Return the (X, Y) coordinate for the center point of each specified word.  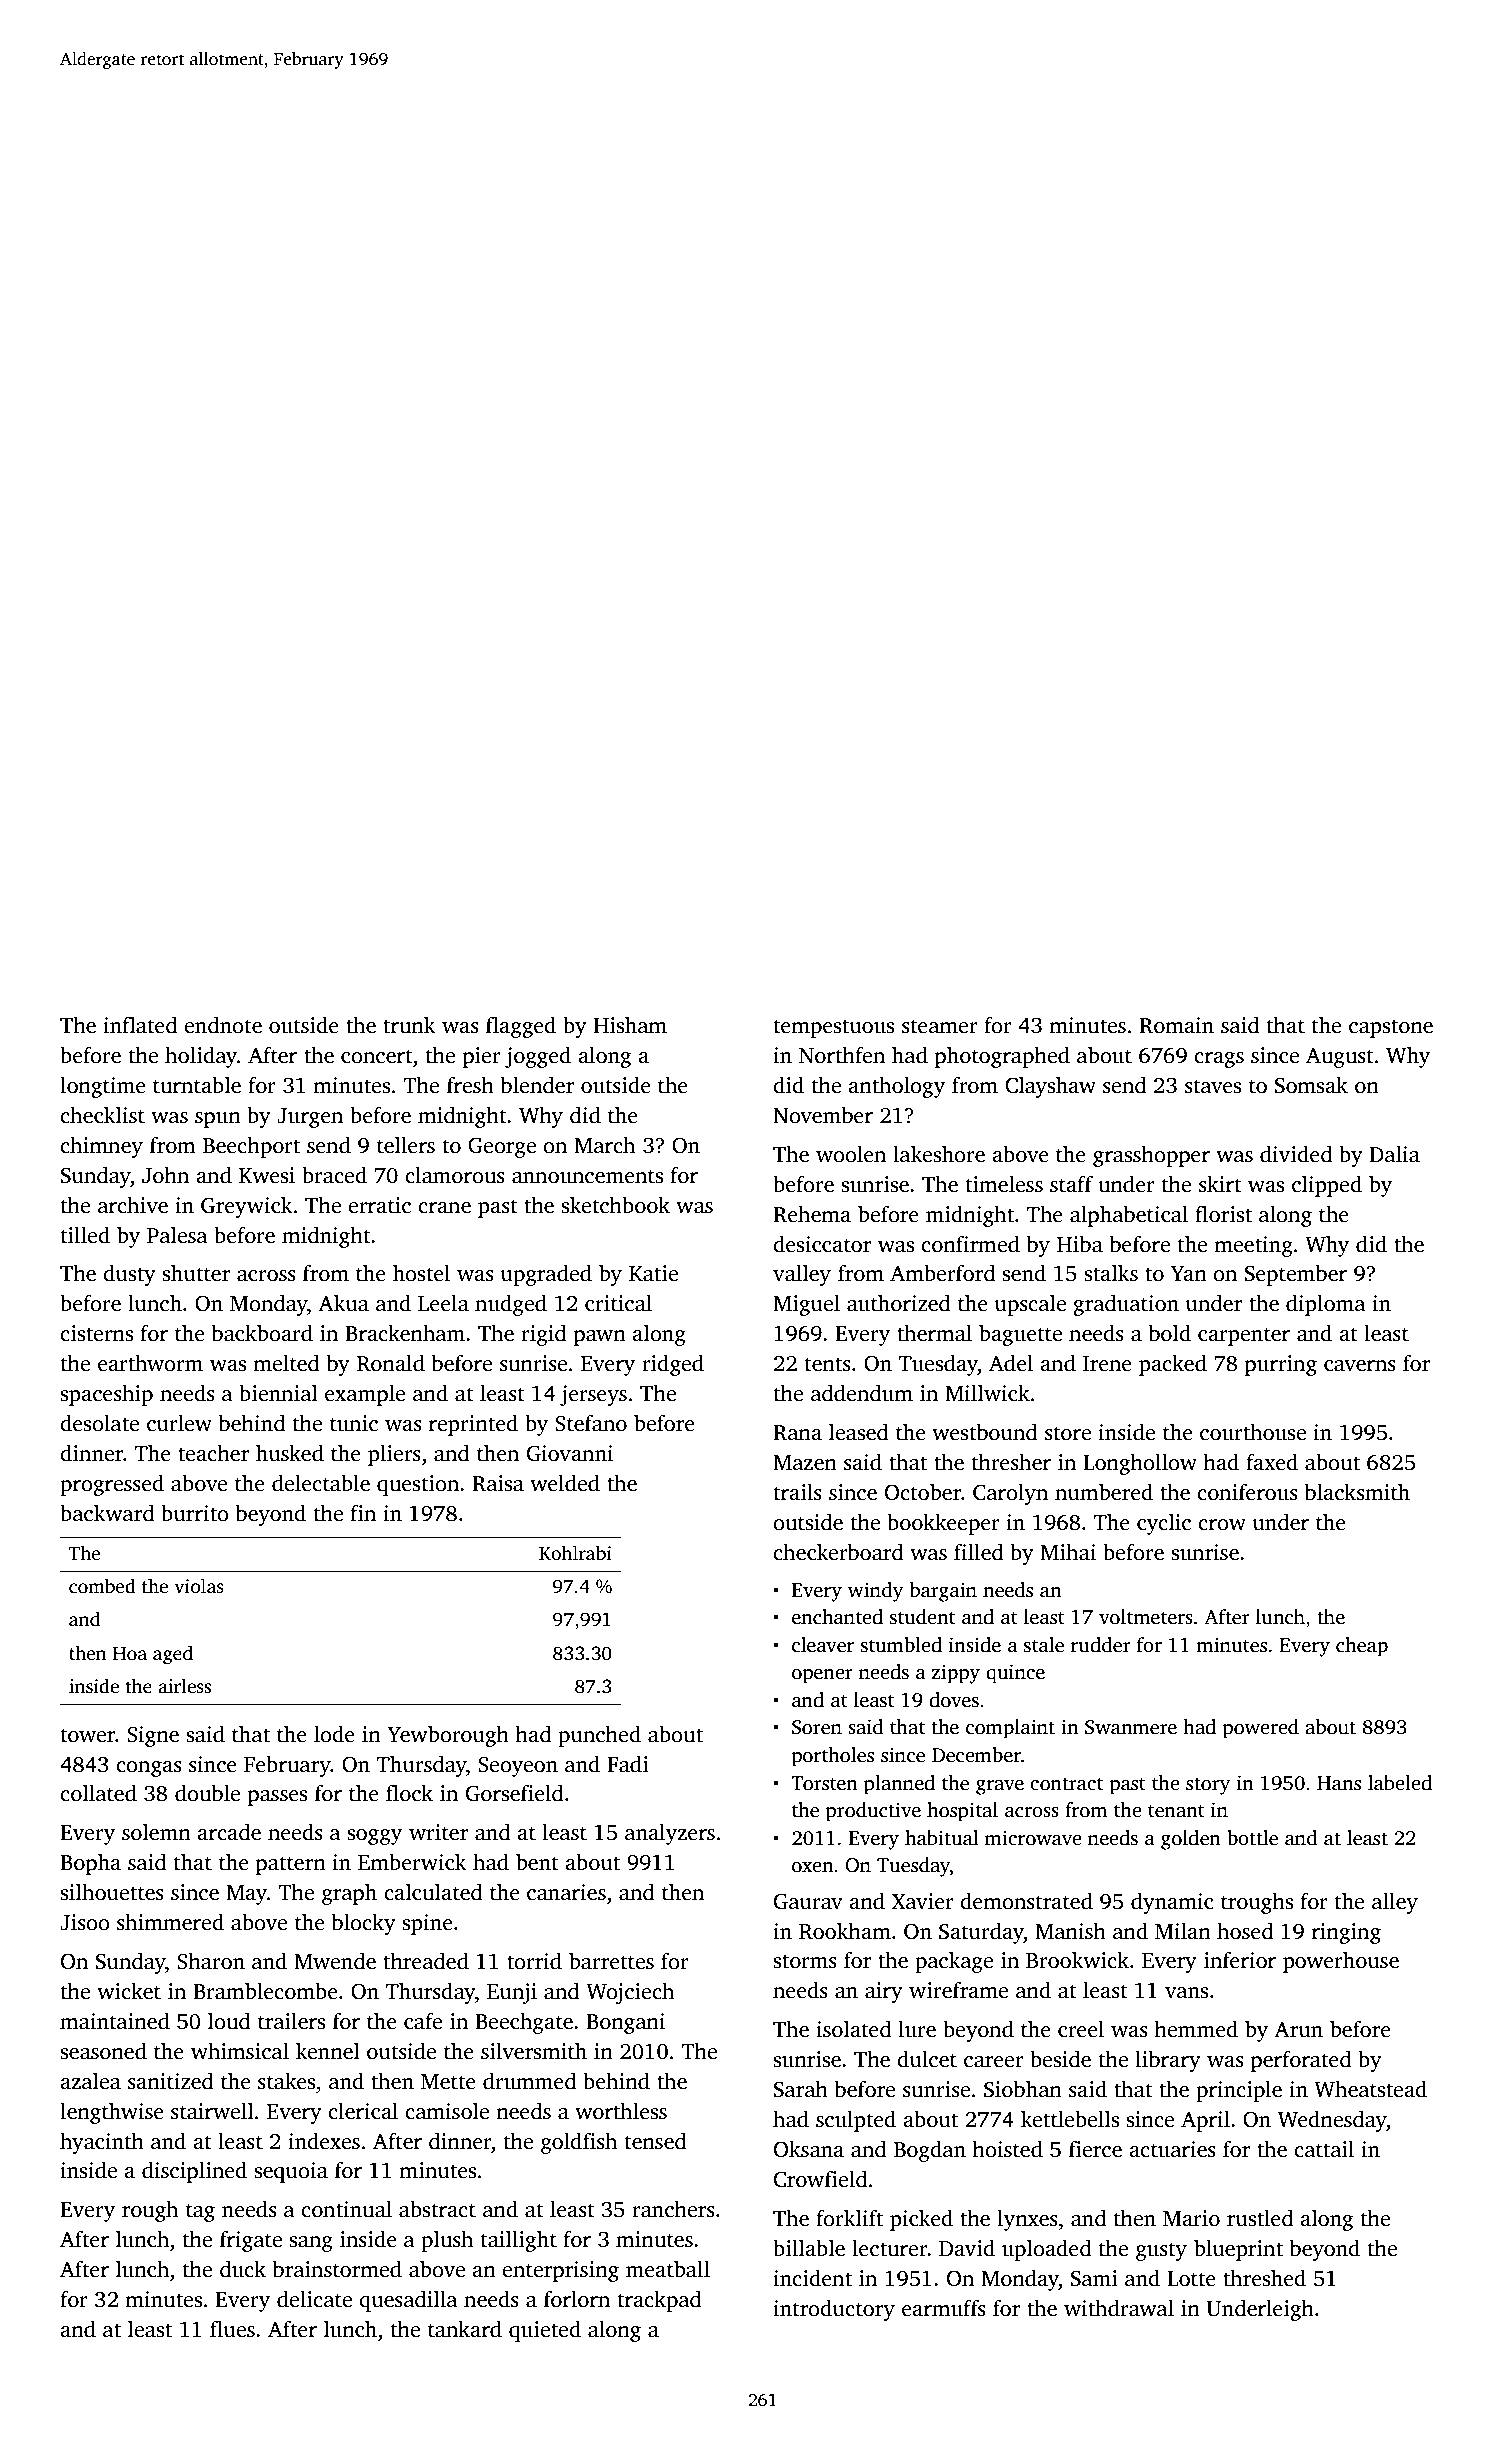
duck (243, 2269)
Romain (1176, 1025)
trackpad (660, 2301)
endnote (223, 1025)
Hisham (630, 1025)
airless (184, 1686)
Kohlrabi (575, 1553)
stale (1044, 1645)
